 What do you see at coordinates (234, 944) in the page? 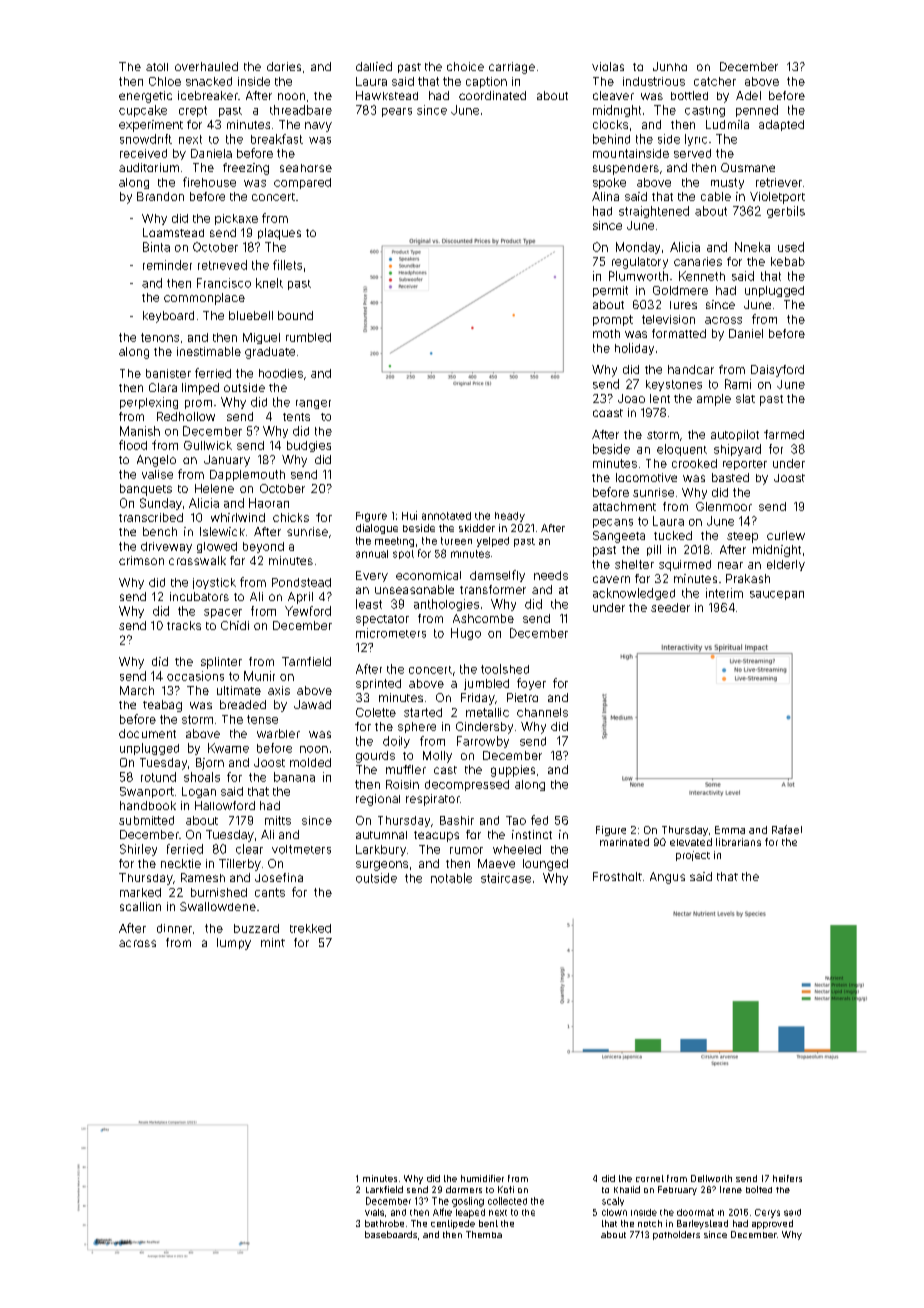
I see `lumpy` at bounding box center [234, 944].
